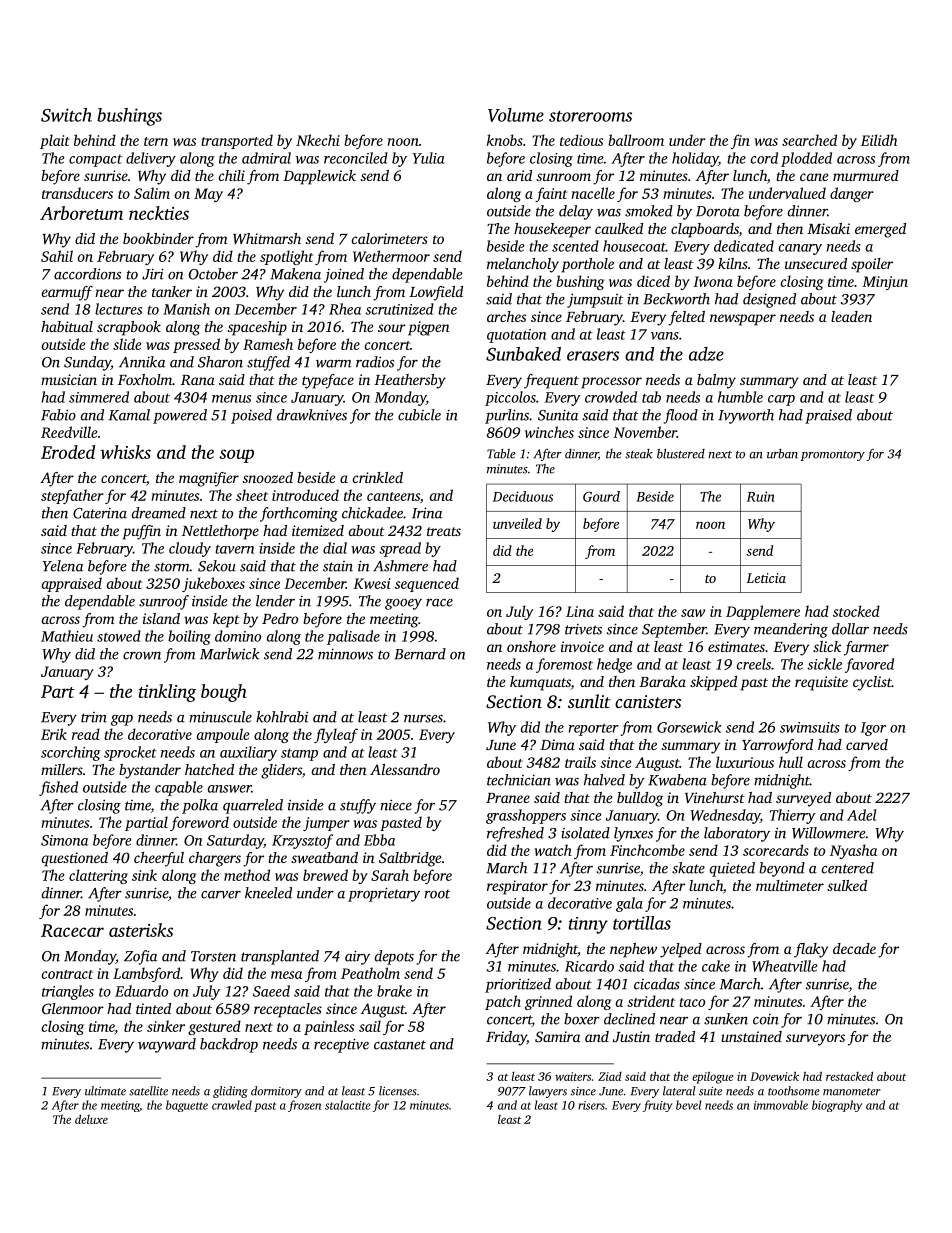 The height and width of the screenshot is (1233, 952). What do you see at coordinates (523, 496) in the screenshot?
I see `Deciduous` at bounding box center [523, 496].
